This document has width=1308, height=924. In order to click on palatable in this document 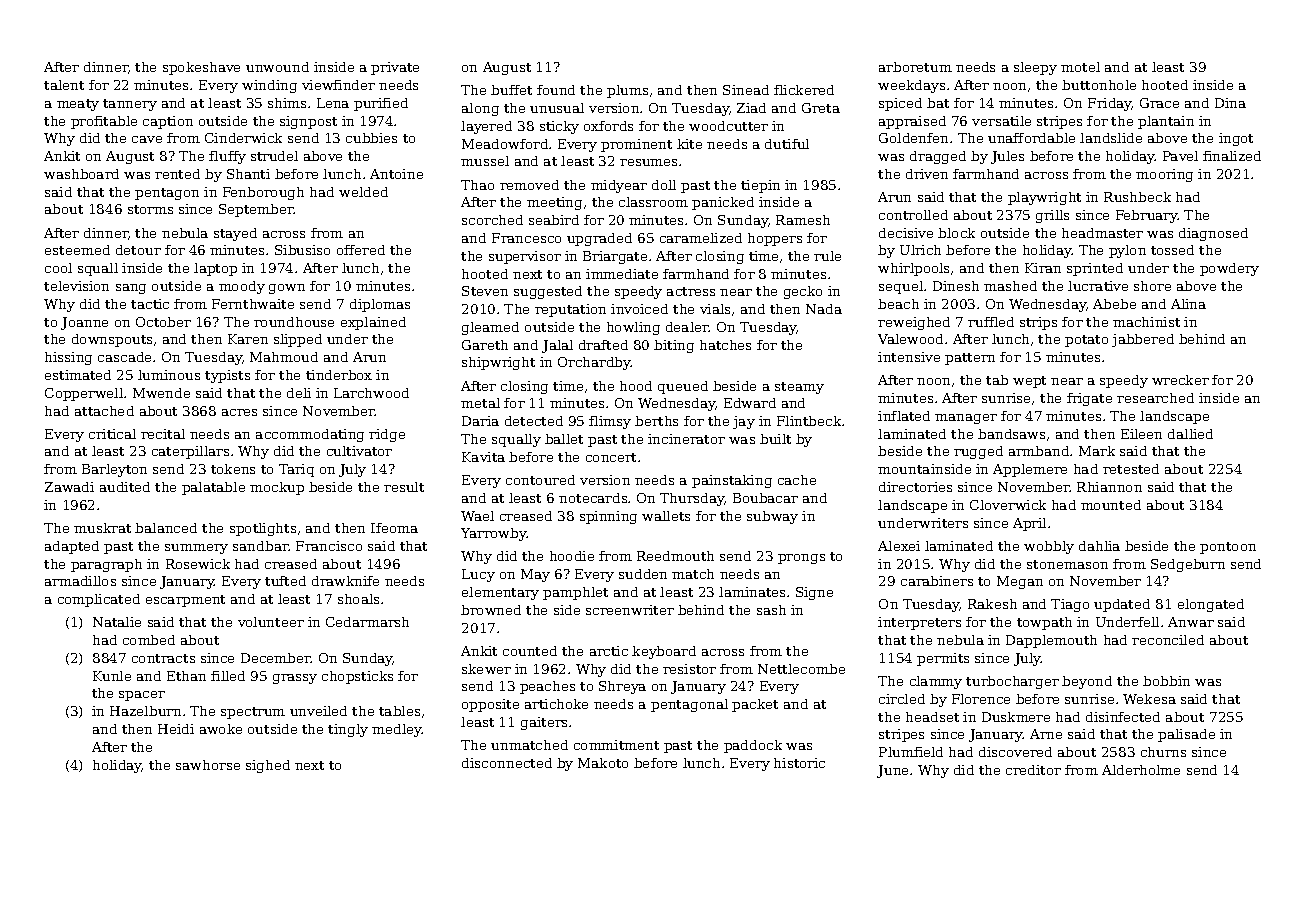, I will do `click(213, 488)`.
